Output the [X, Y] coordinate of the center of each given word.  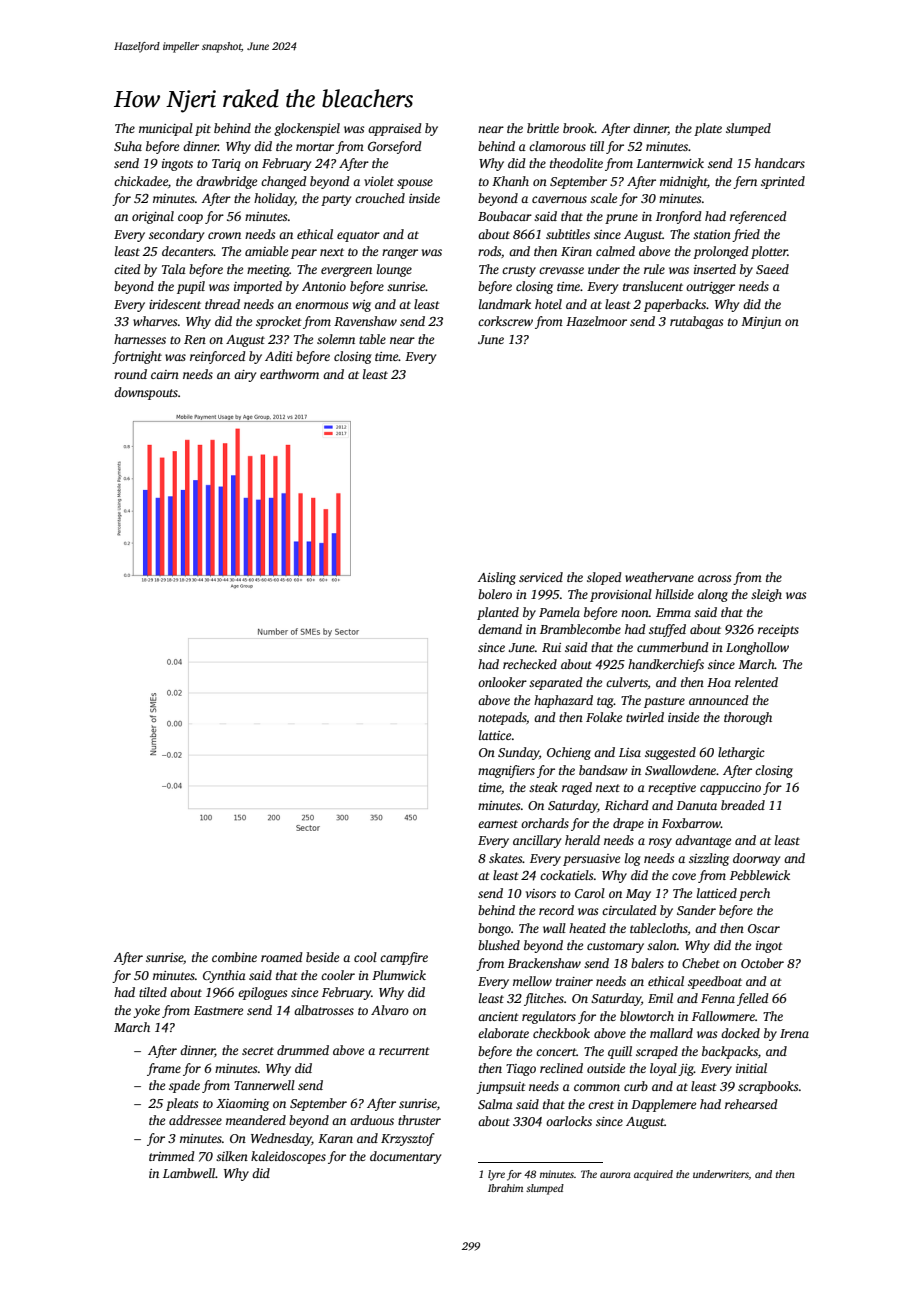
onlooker [502, 682]
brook [579, 128]
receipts [778, 631]
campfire [404, 958]
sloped [604, 578]
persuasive [591, 860]
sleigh [766, 595]
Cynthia [224, 976]
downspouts [146, 393]
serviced [541, 577]
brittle [543, 128]
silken [232, 1156]
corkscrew [505, 321]
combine [234, 957]
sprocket [279, 322]
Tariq [226, 165]
